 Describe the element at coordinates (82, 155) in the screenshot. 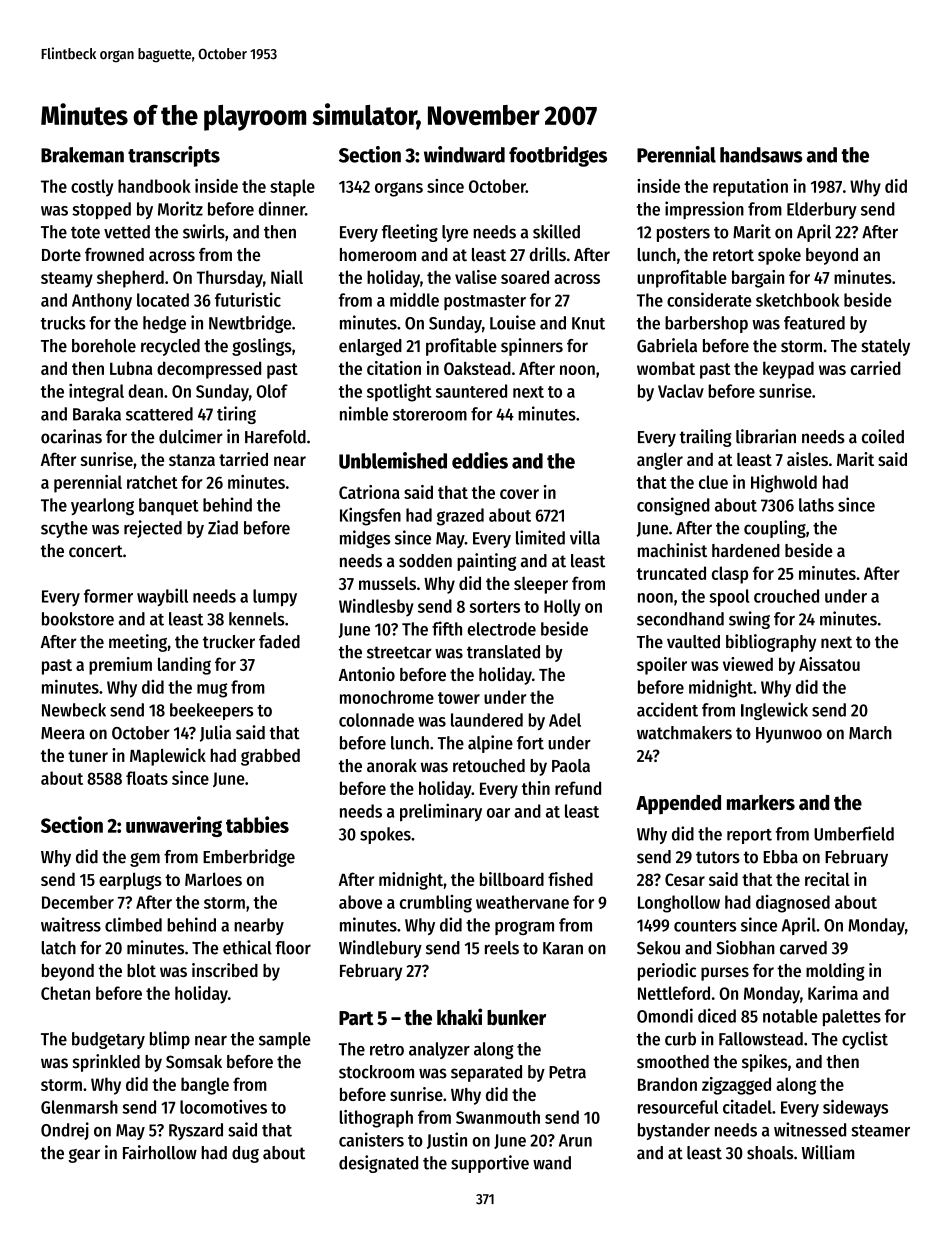

I see `Brakeman` at that location.
